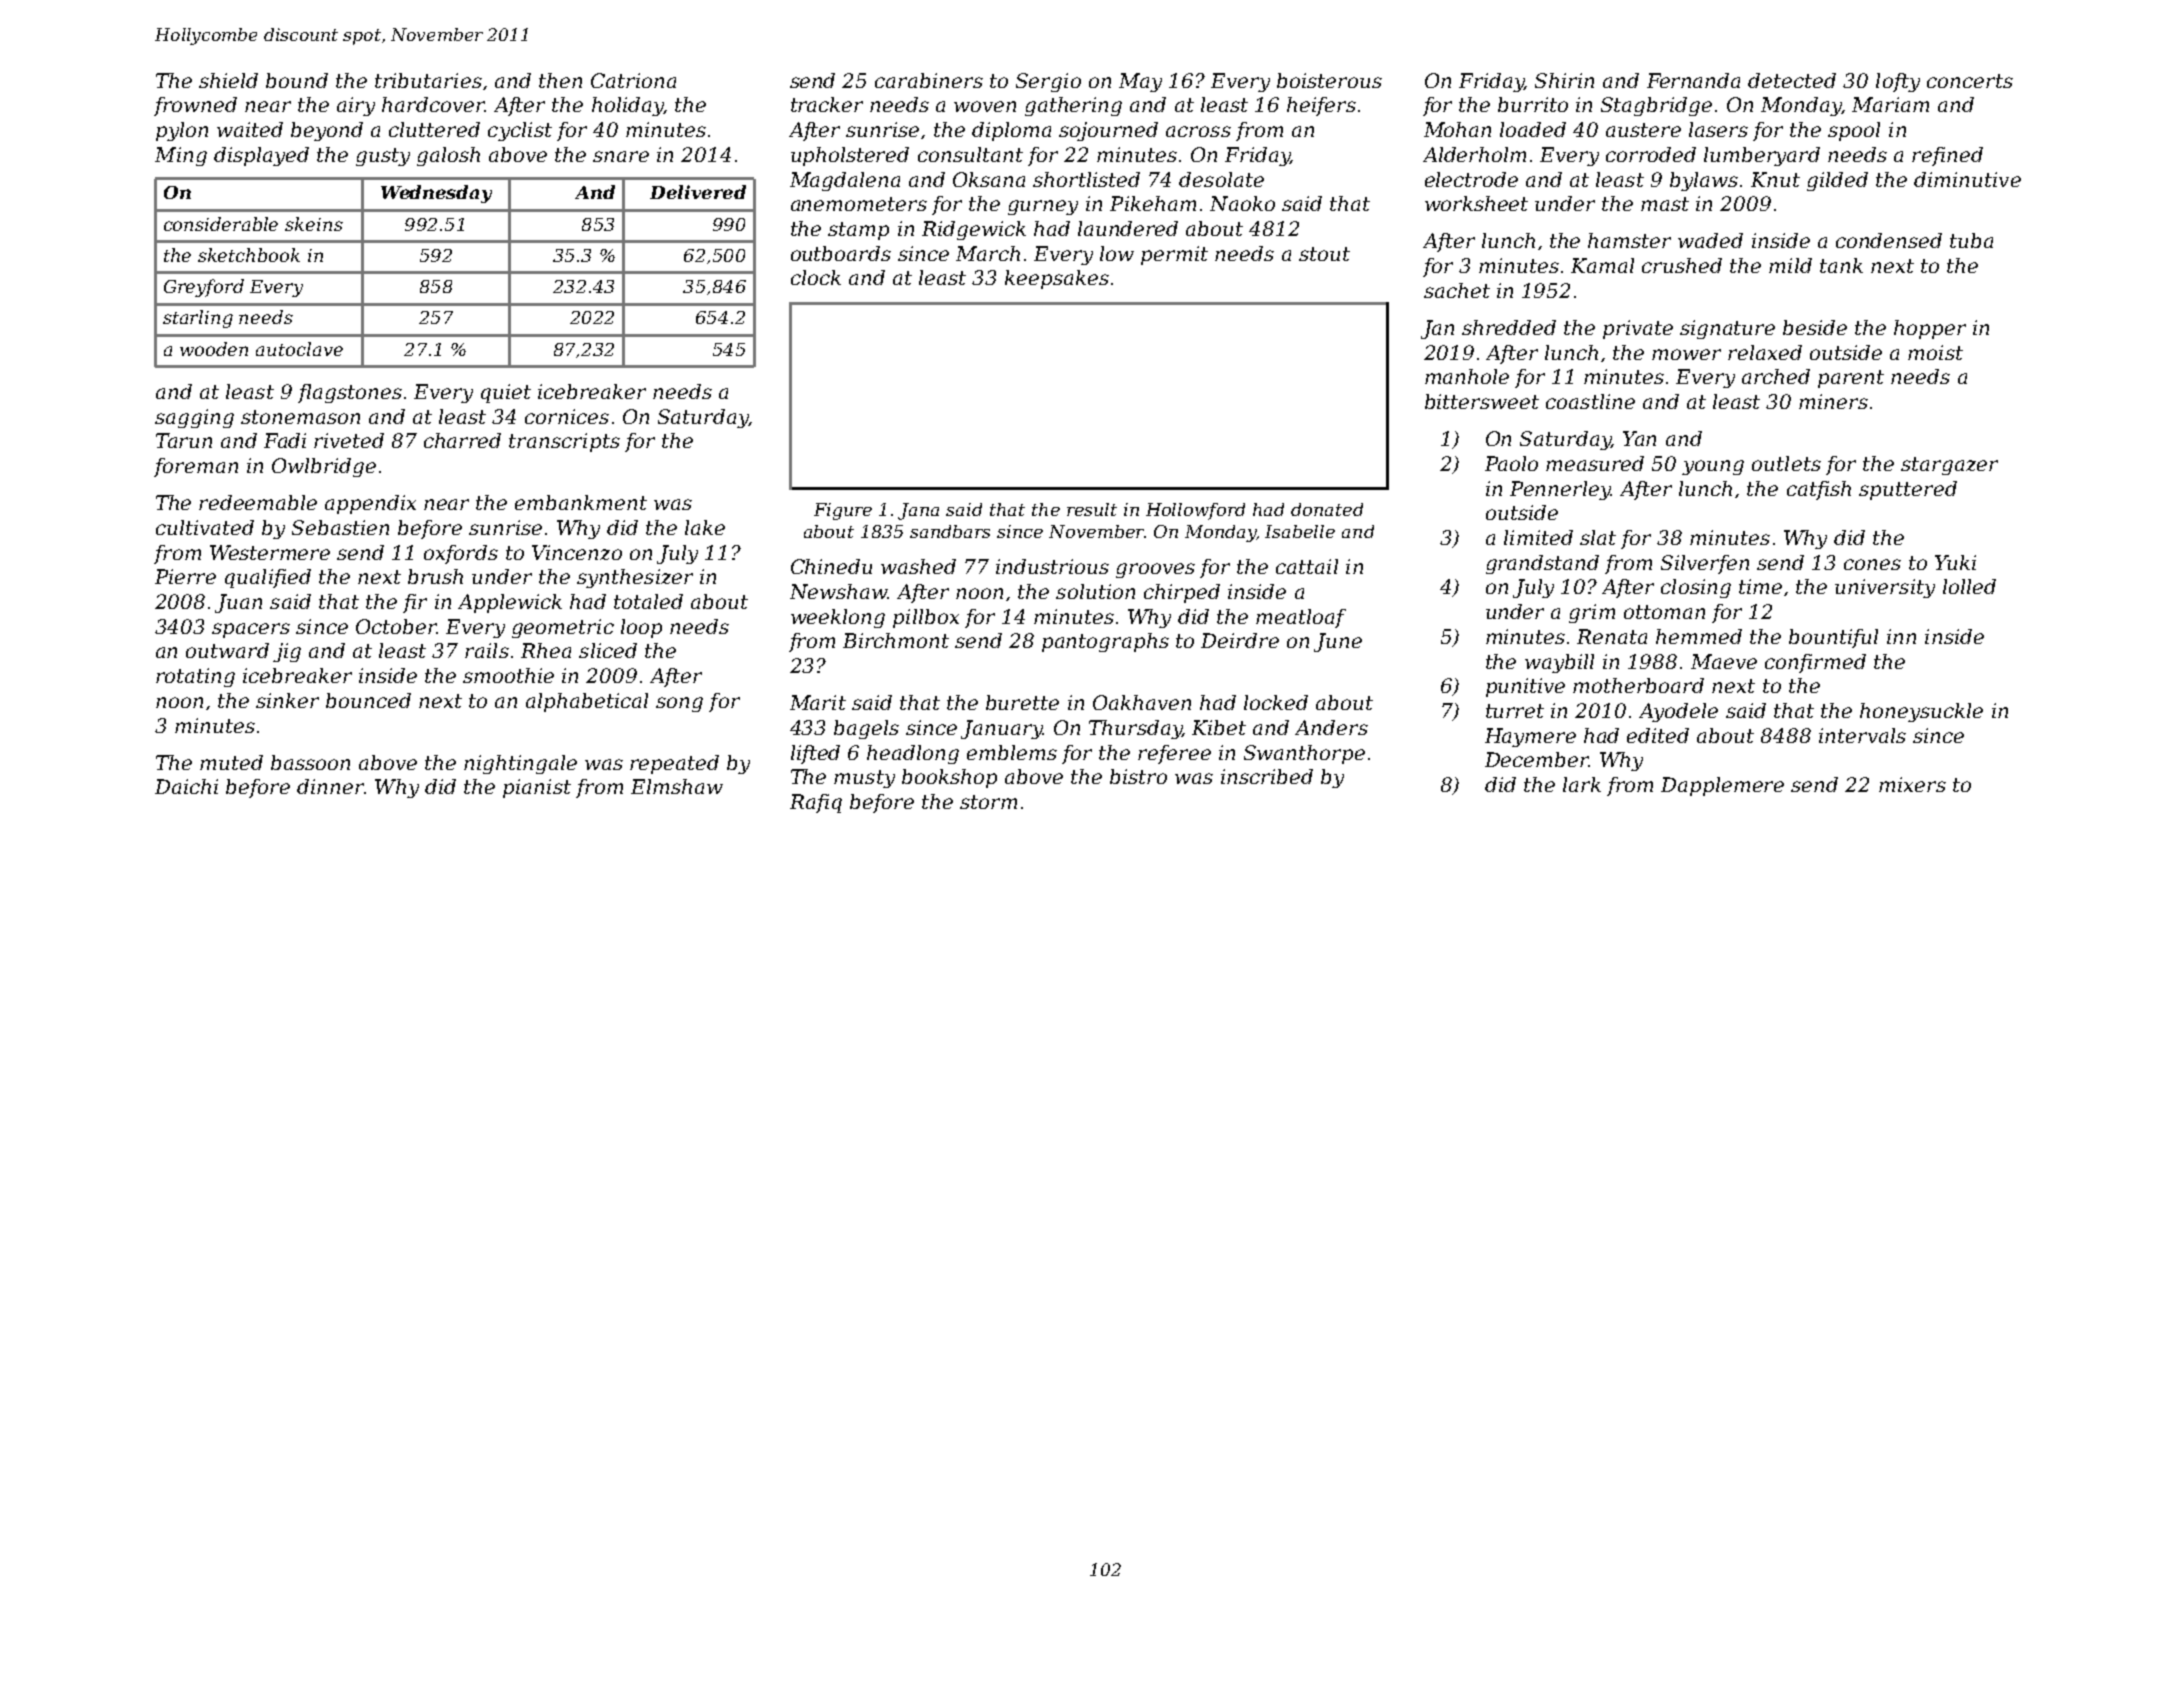 The width and height of the screenshot is (2178, 1683). I want to click on wooden, so click(214, 349).
